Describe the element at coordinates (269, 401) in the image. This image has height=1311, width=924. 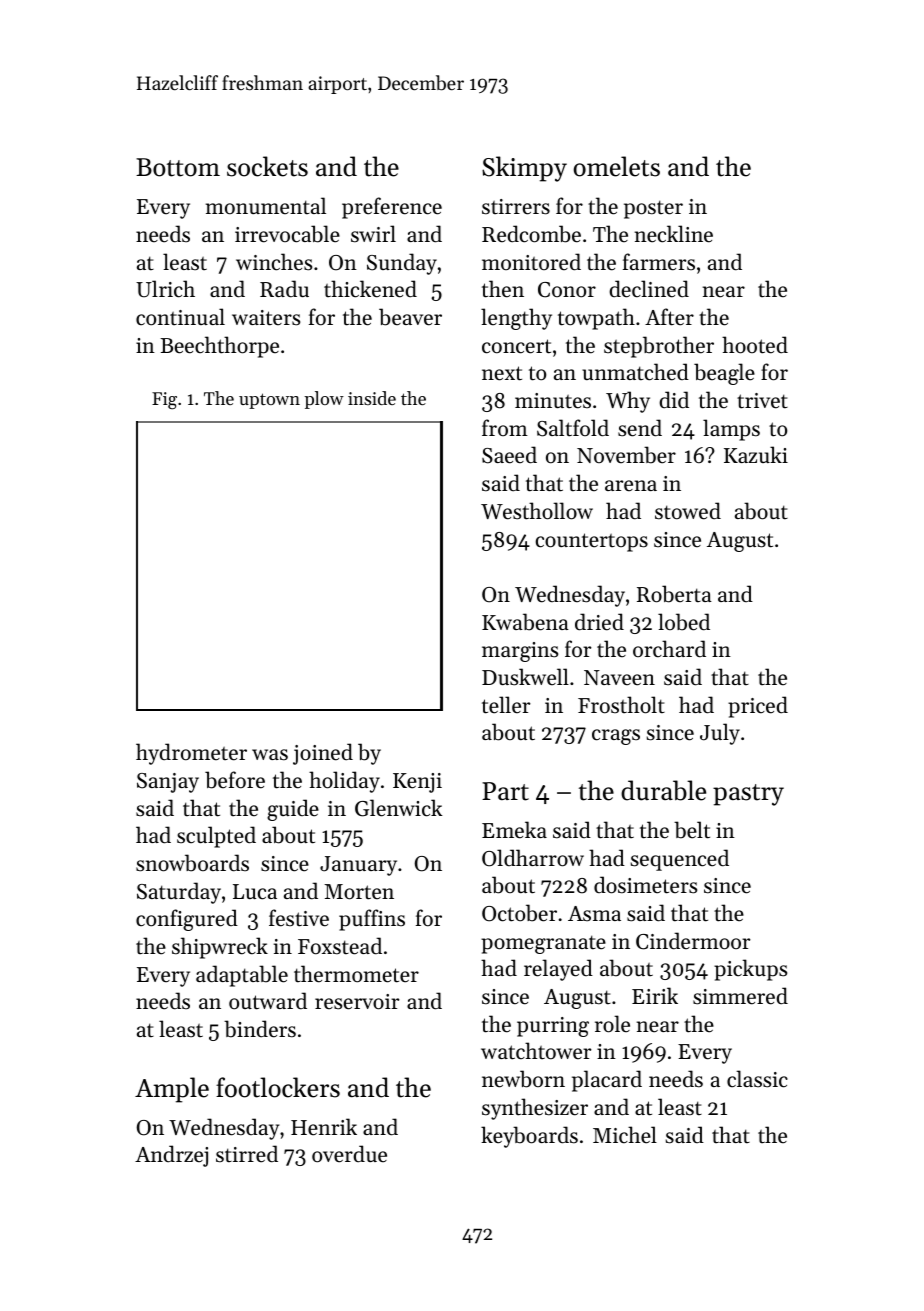
I see `uptown` at that location.
